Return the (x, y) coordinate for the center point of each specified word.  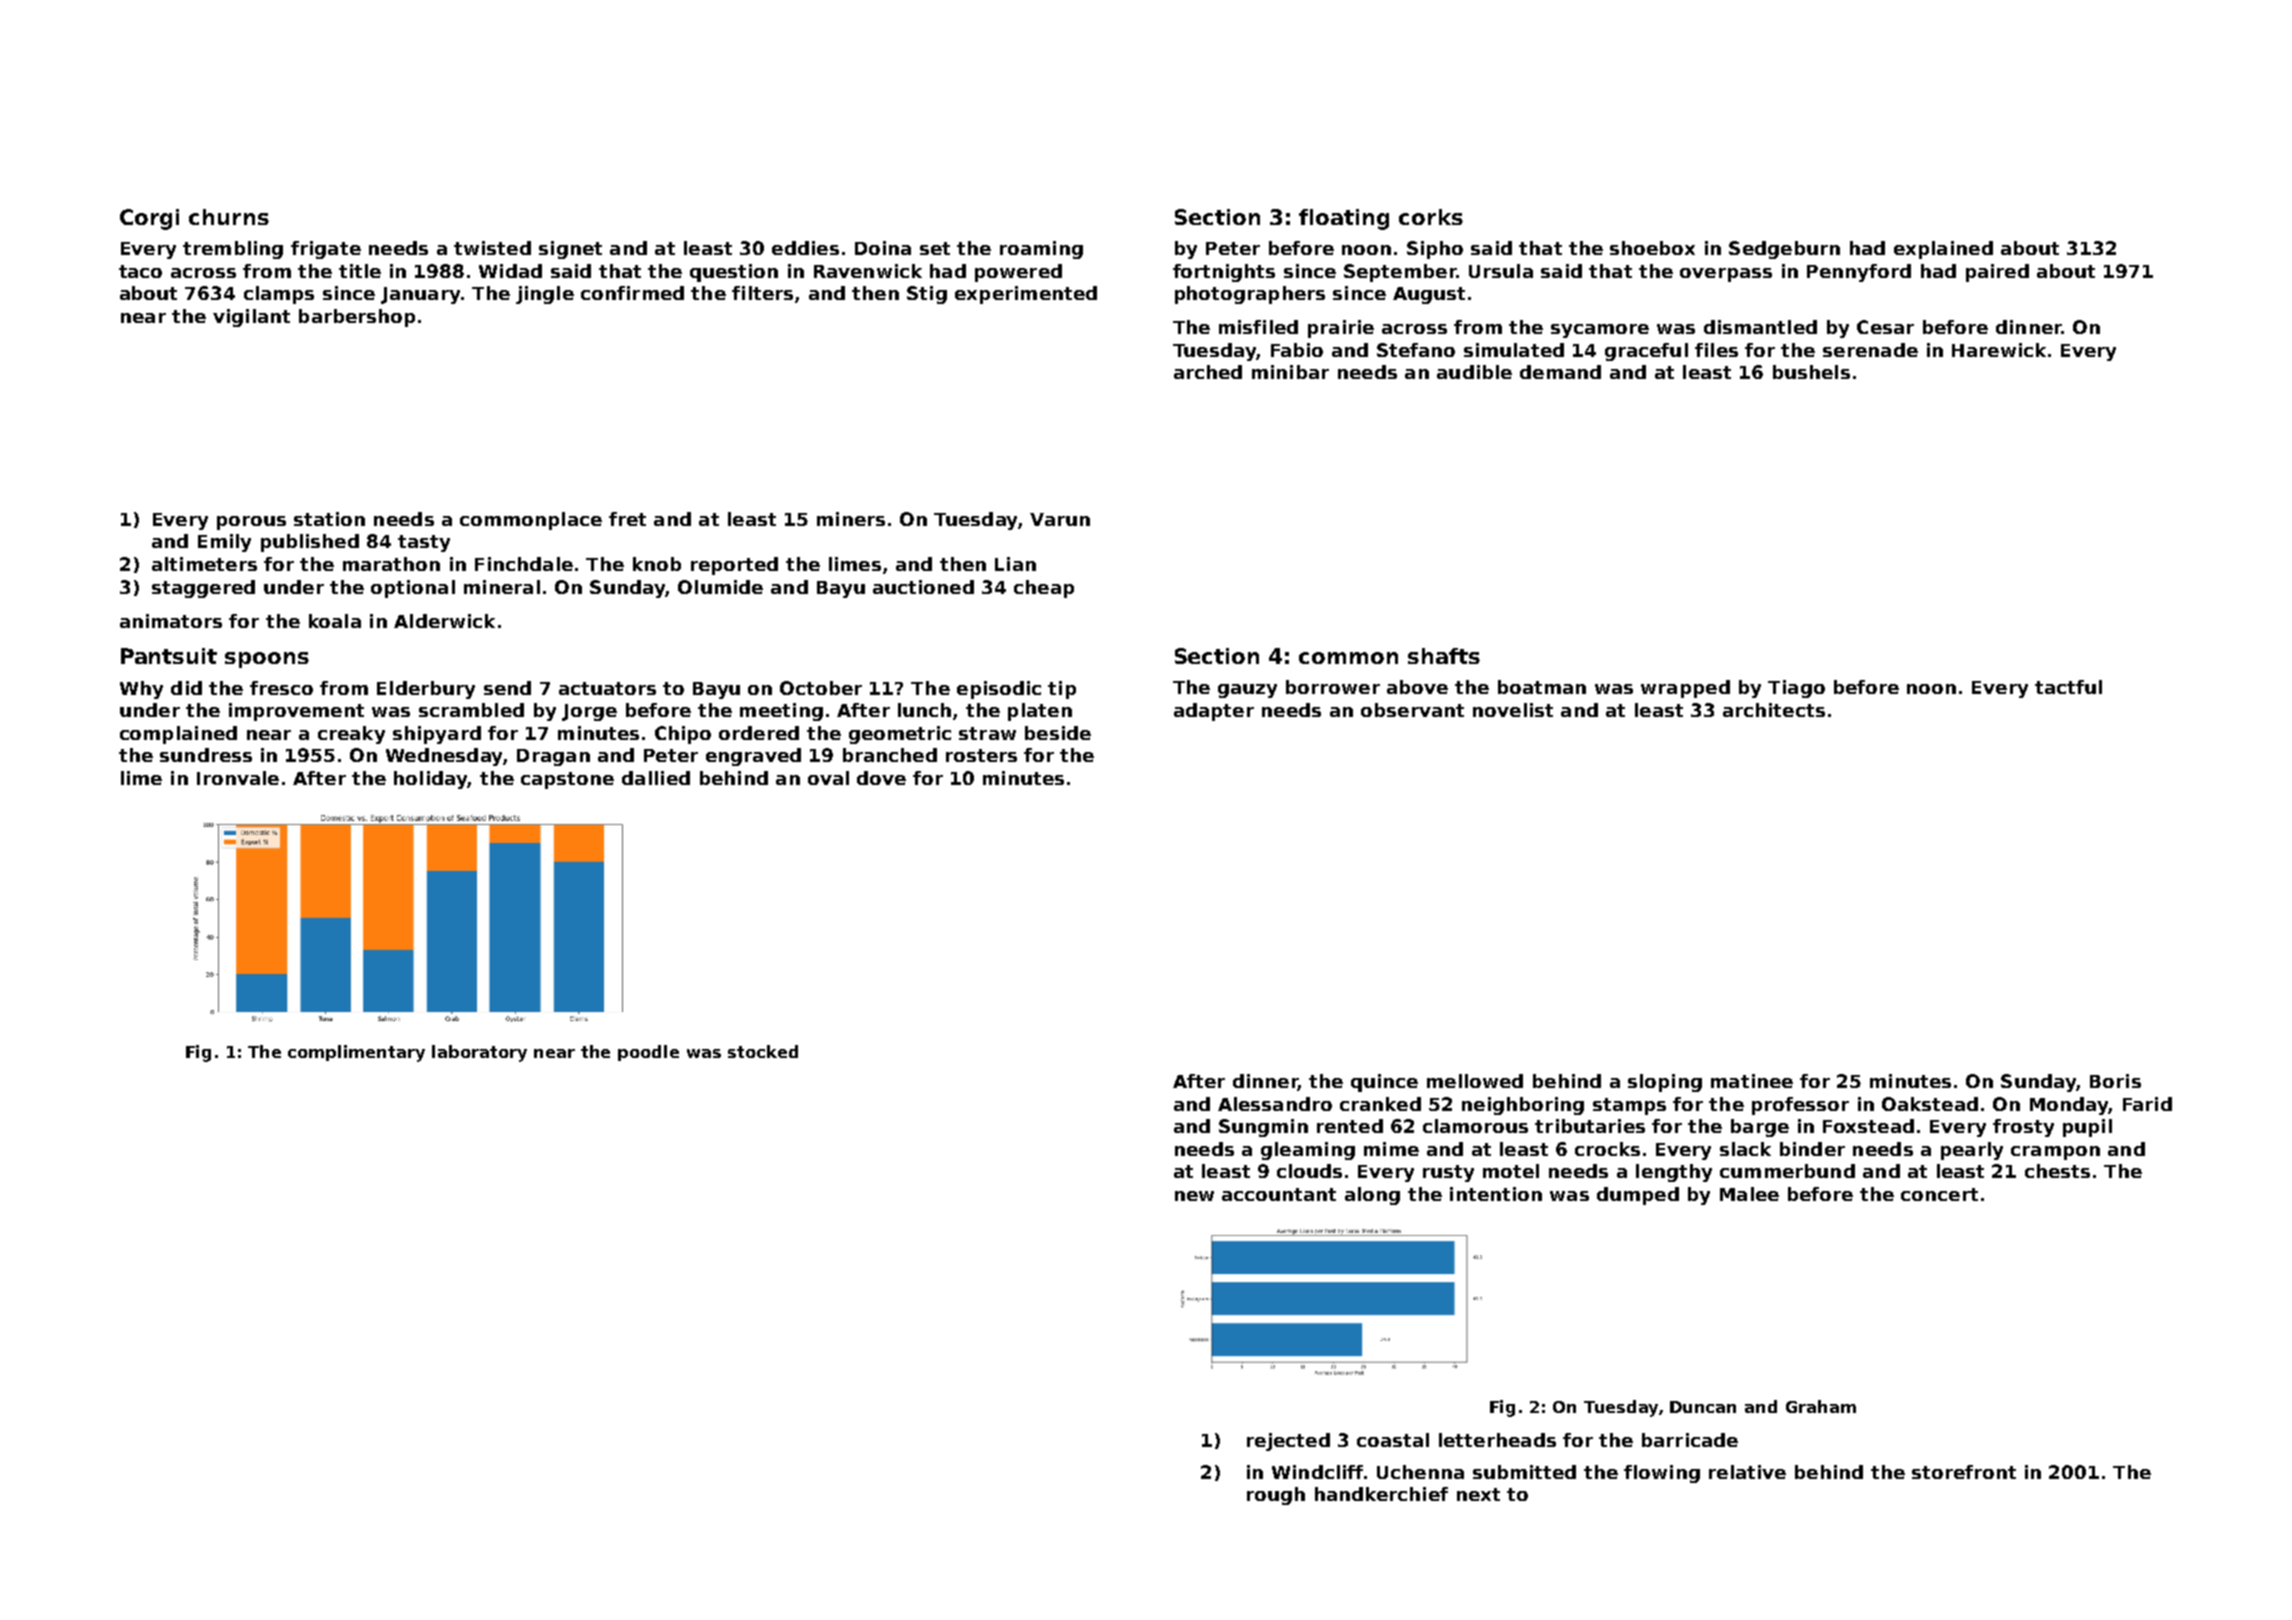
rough (1276, 1496)
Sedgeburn (1784, 250)
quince (1384, 1083)
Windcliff (1317, 1472)
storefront (1964, 1472)
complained (178, 735)
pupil (2087, 1128)
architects (1774, 710)
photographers (1250, 295)
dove (881, 778)
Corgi (149, 219)
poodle (648, 1053)
